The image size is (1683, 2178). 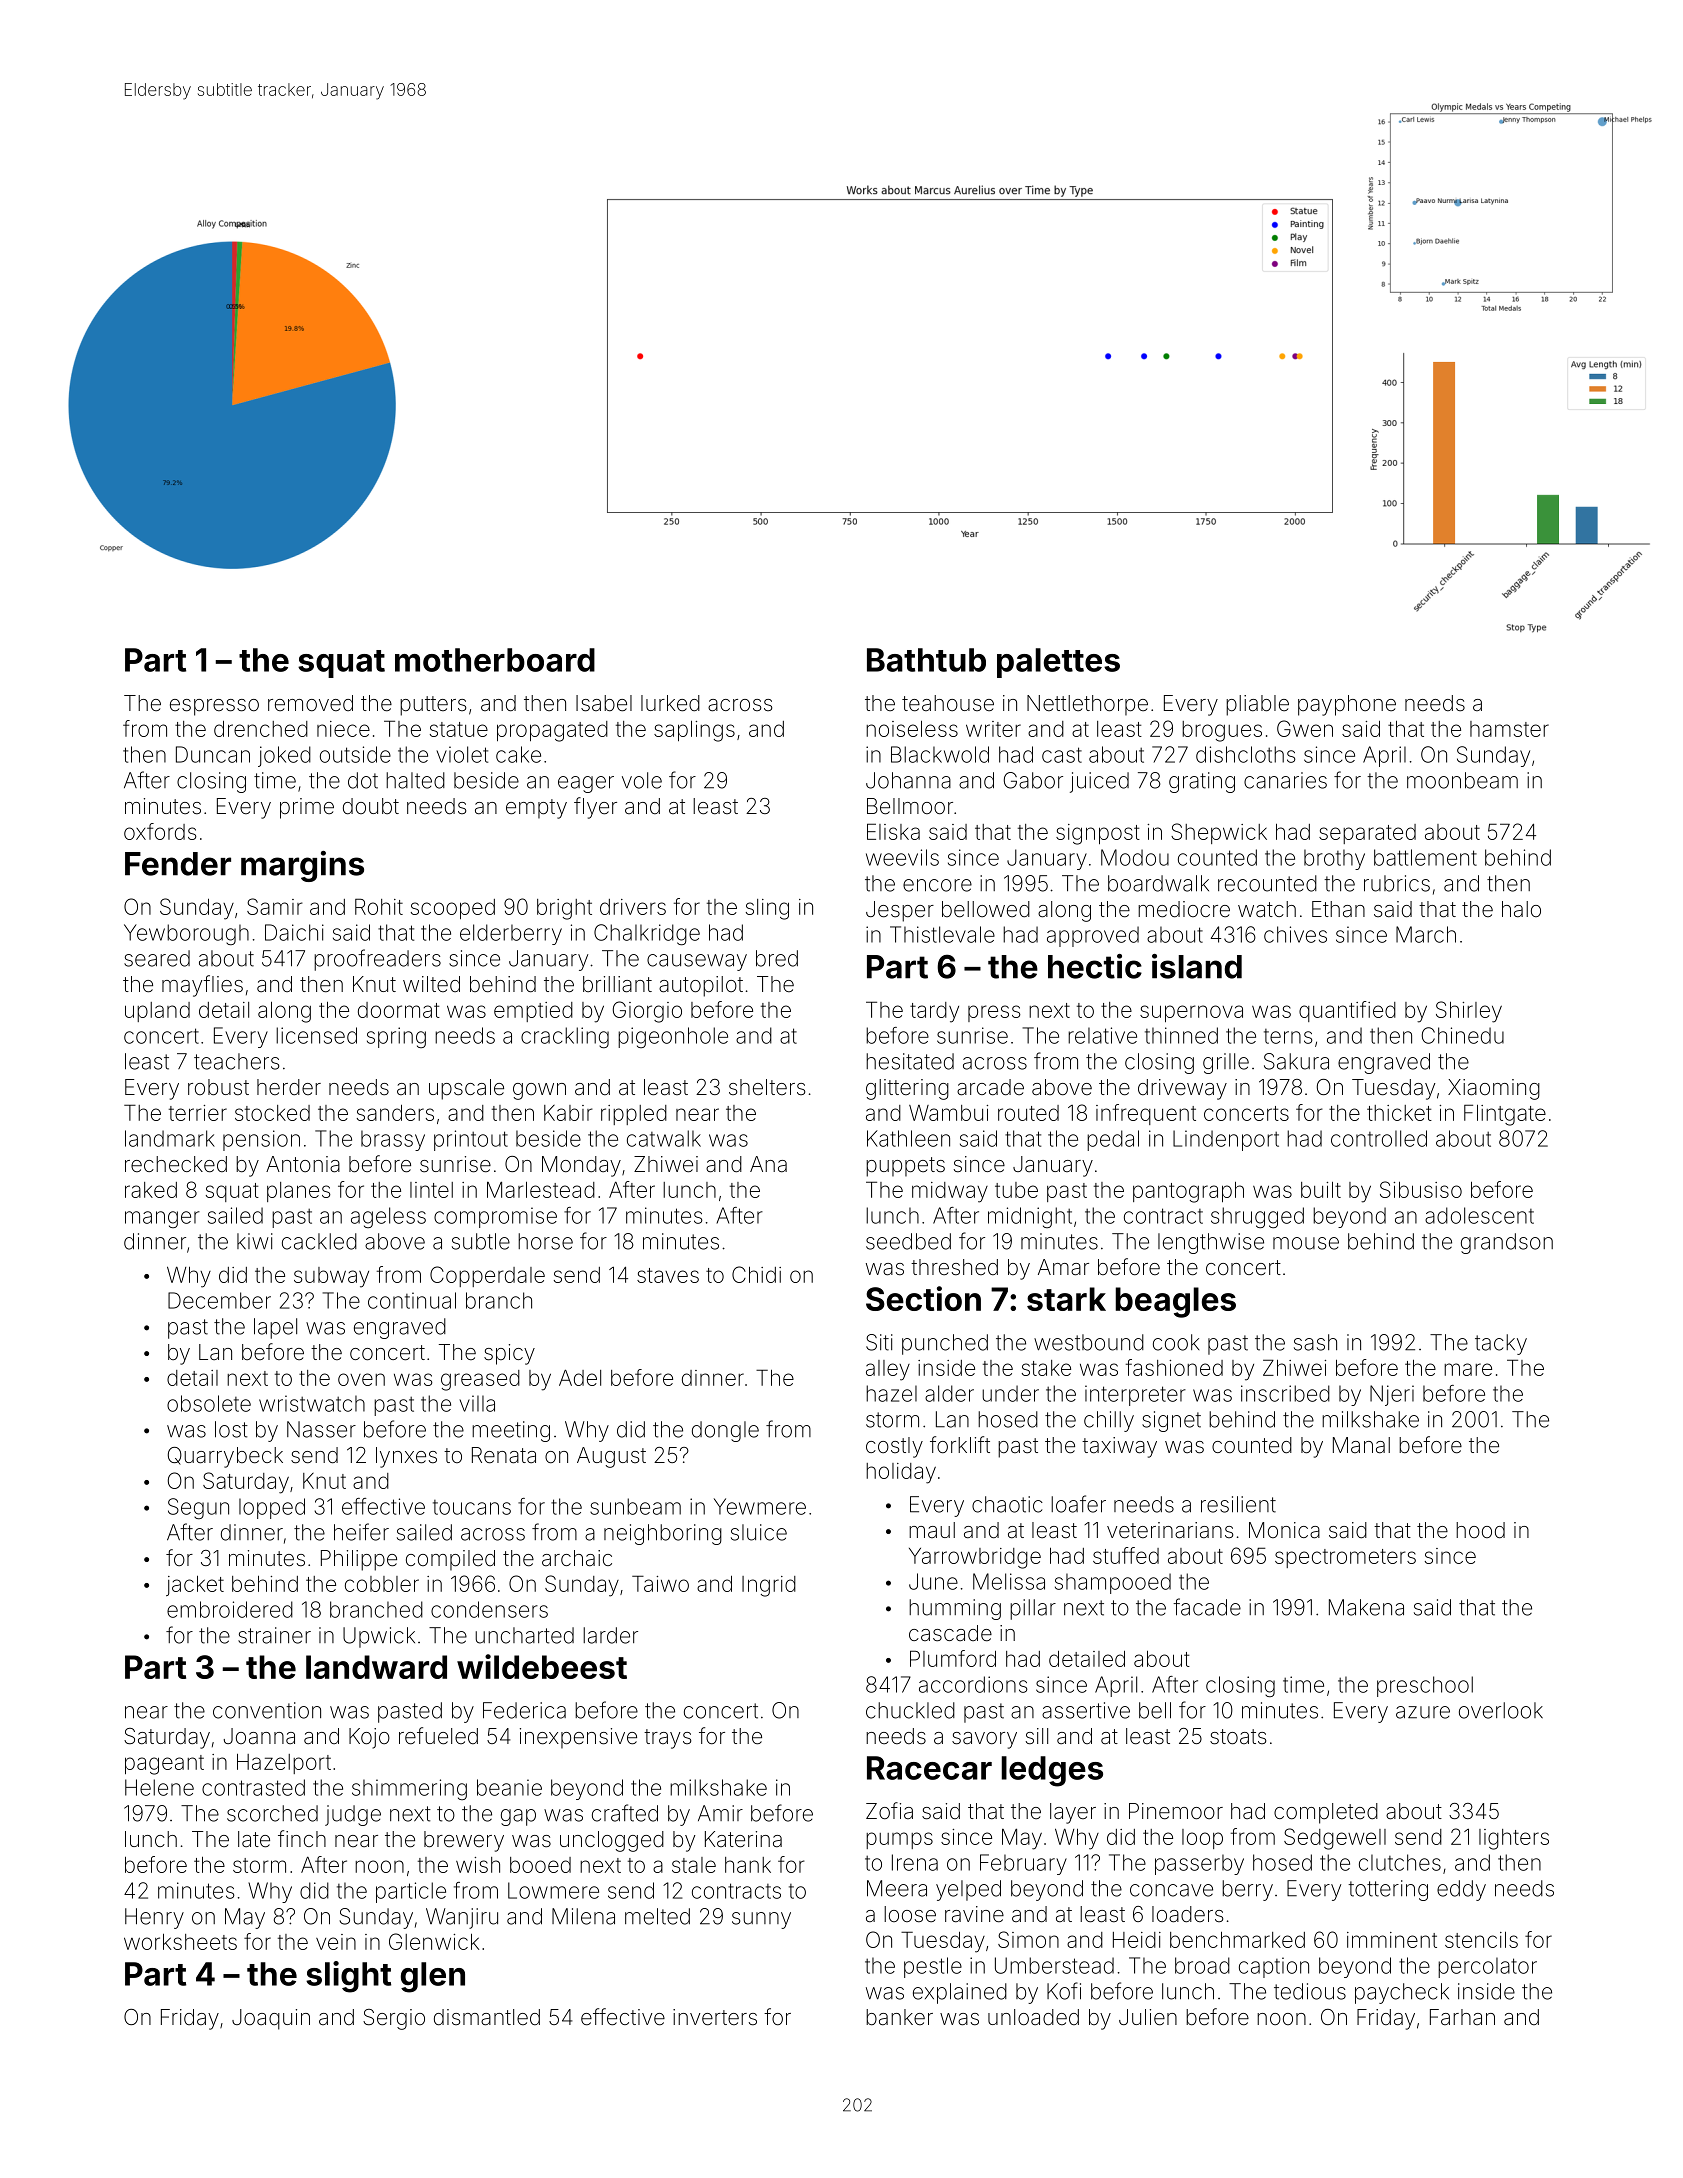 I want to click on flyer, so click(x=595, y=808).
